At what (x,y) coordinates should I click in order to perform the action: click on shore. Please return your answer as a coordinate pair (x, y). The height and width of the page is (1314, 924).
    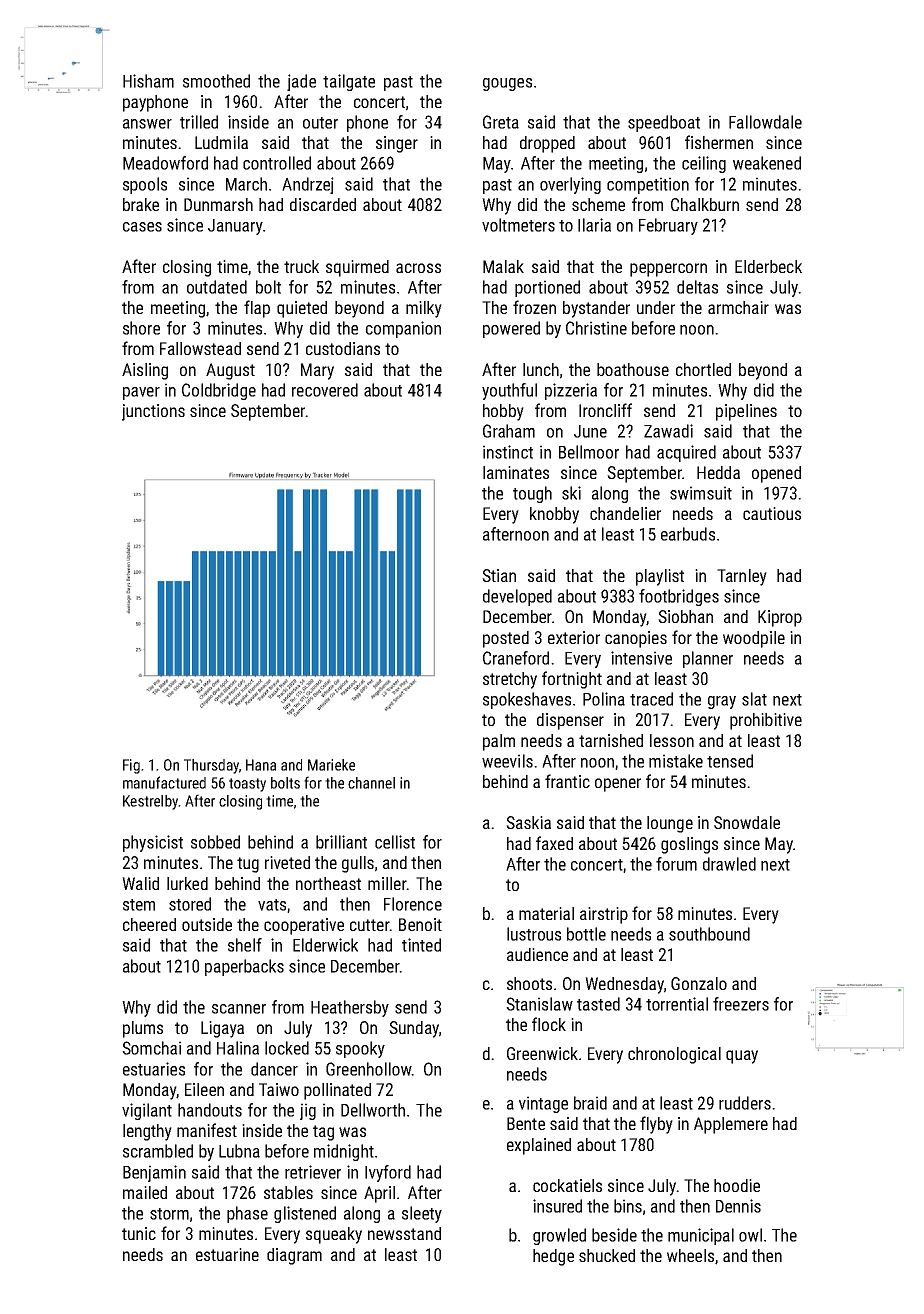
    Looking at the image, I should click on (141, 328).
